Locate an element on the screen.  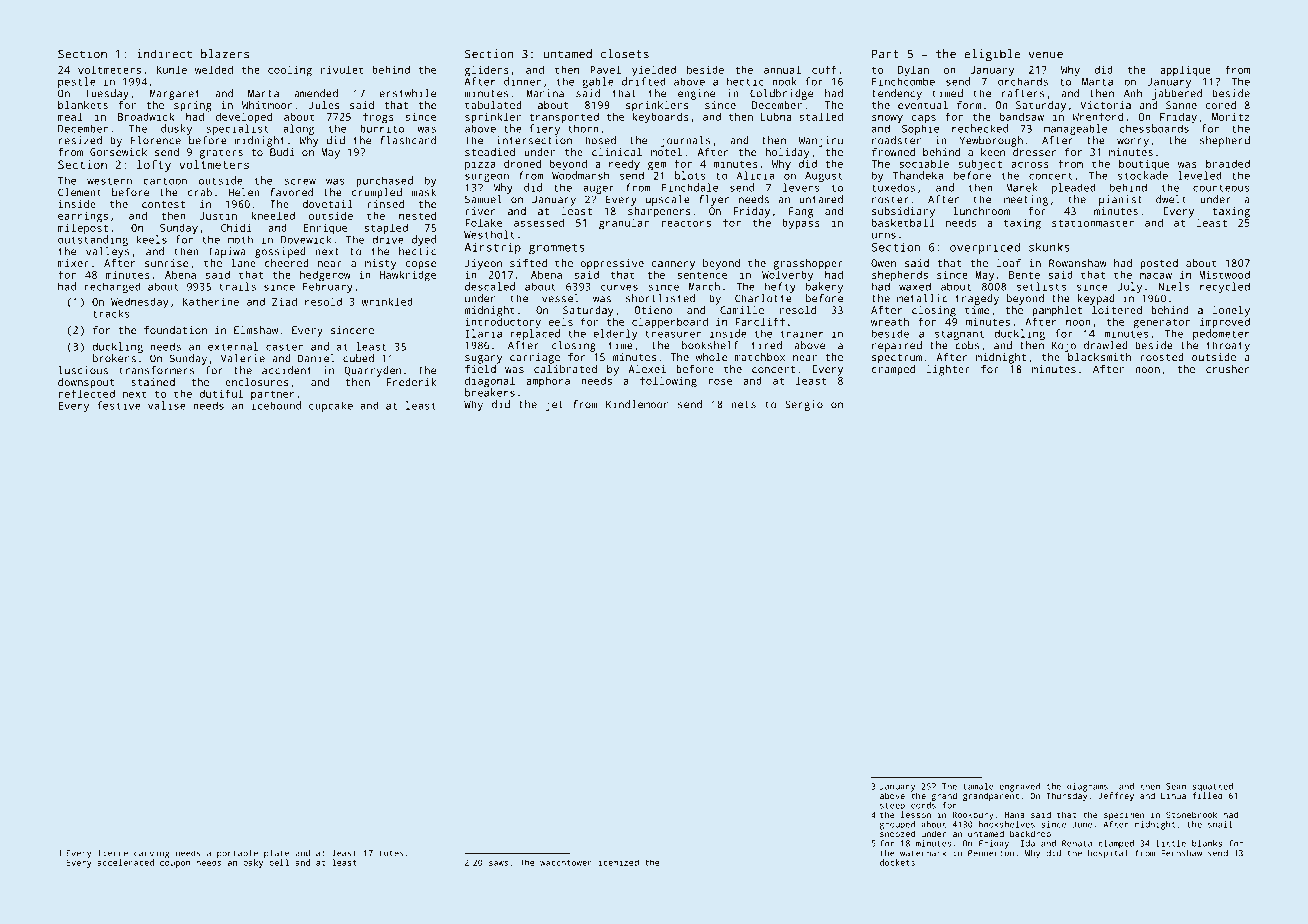
eligible is located at coordinates (992, 55).
